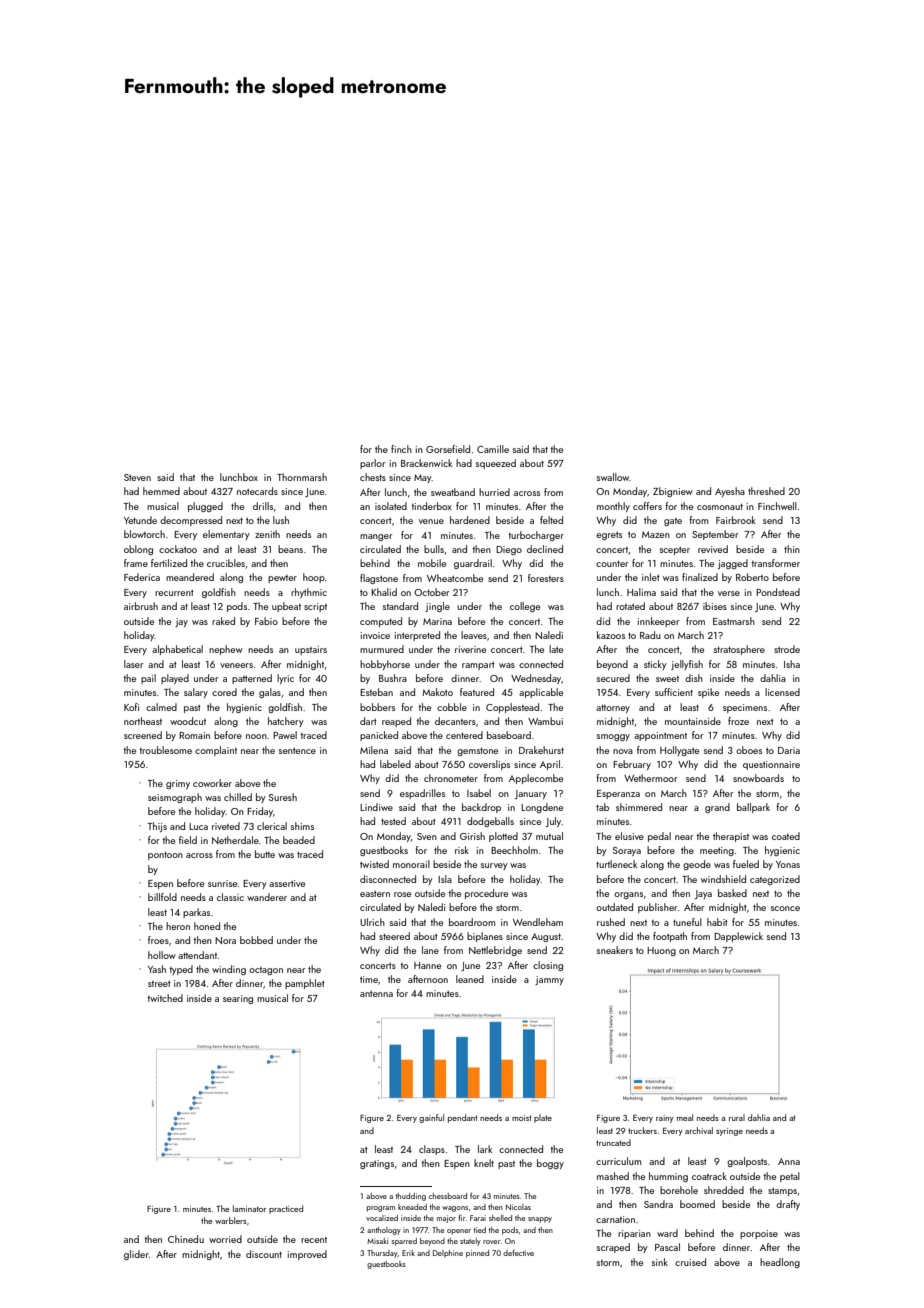 Image resolution: width=924 pixels, height=1308 pixels. Describe the element at coordinates (739, 650) in the screenshot. I see `stratosphere` at that location.
